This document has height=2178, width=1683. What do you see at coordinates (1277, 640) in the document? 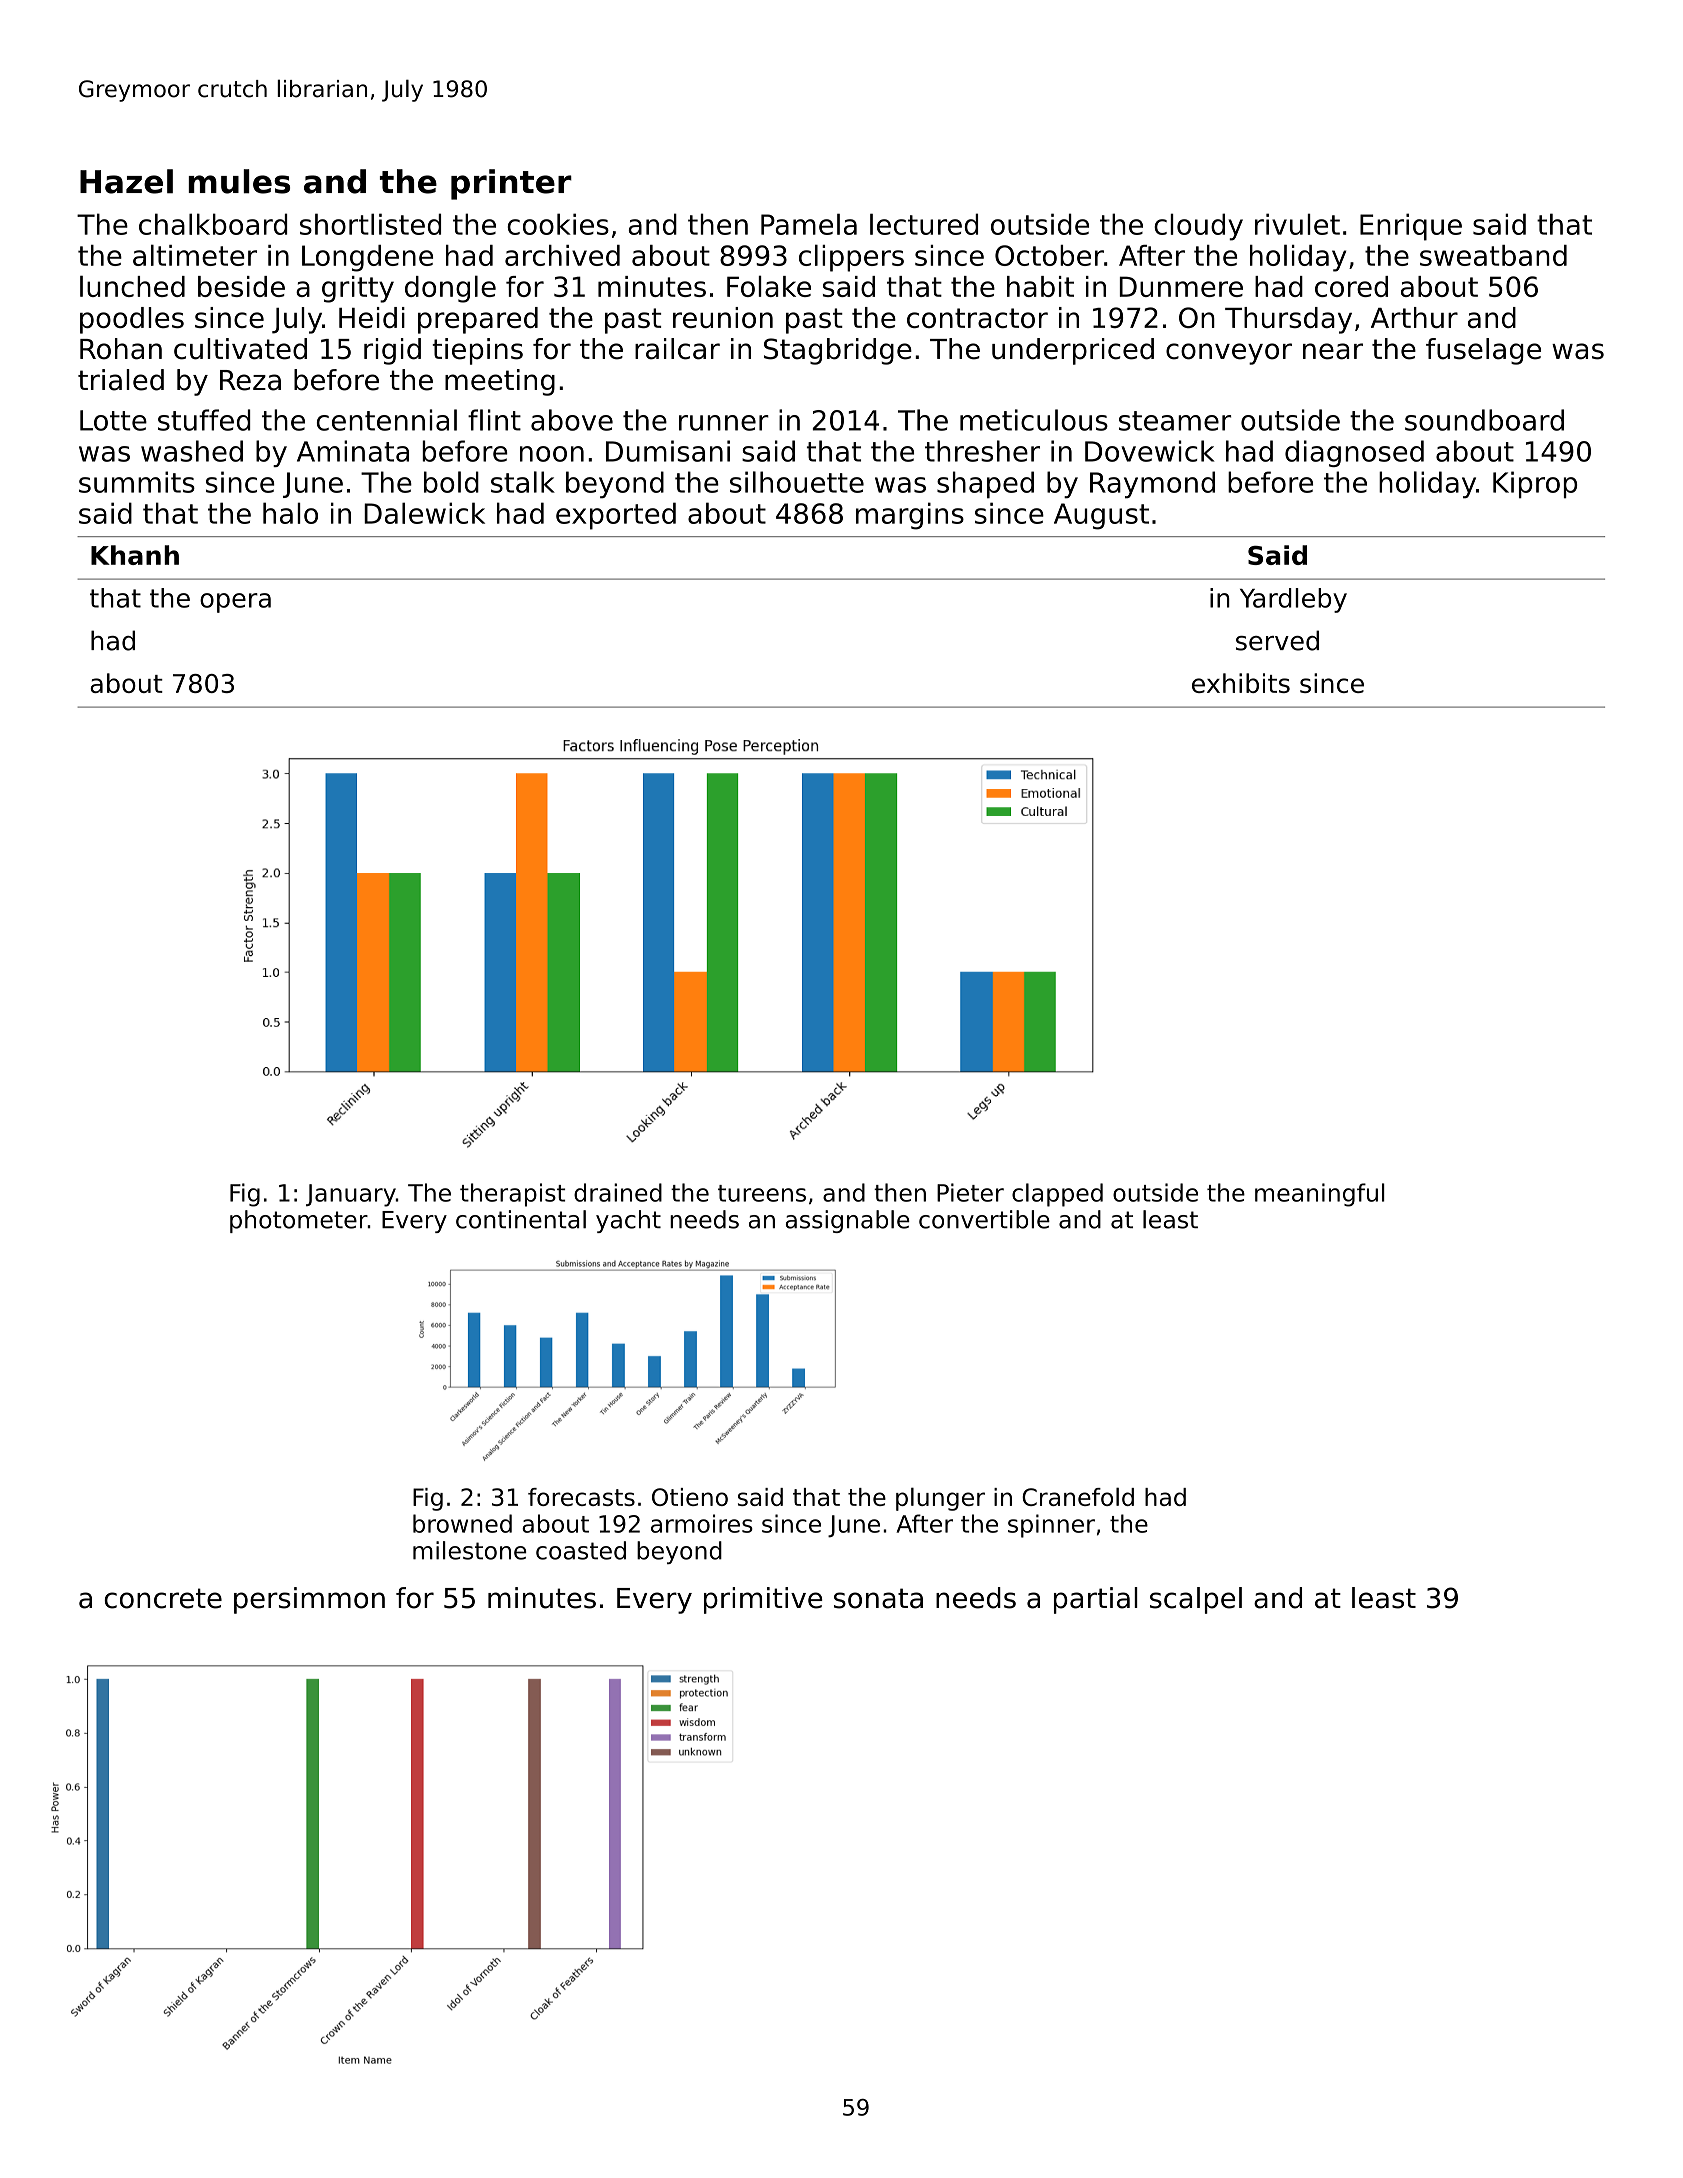
I see `served` at bounding box center [1277, 640].
